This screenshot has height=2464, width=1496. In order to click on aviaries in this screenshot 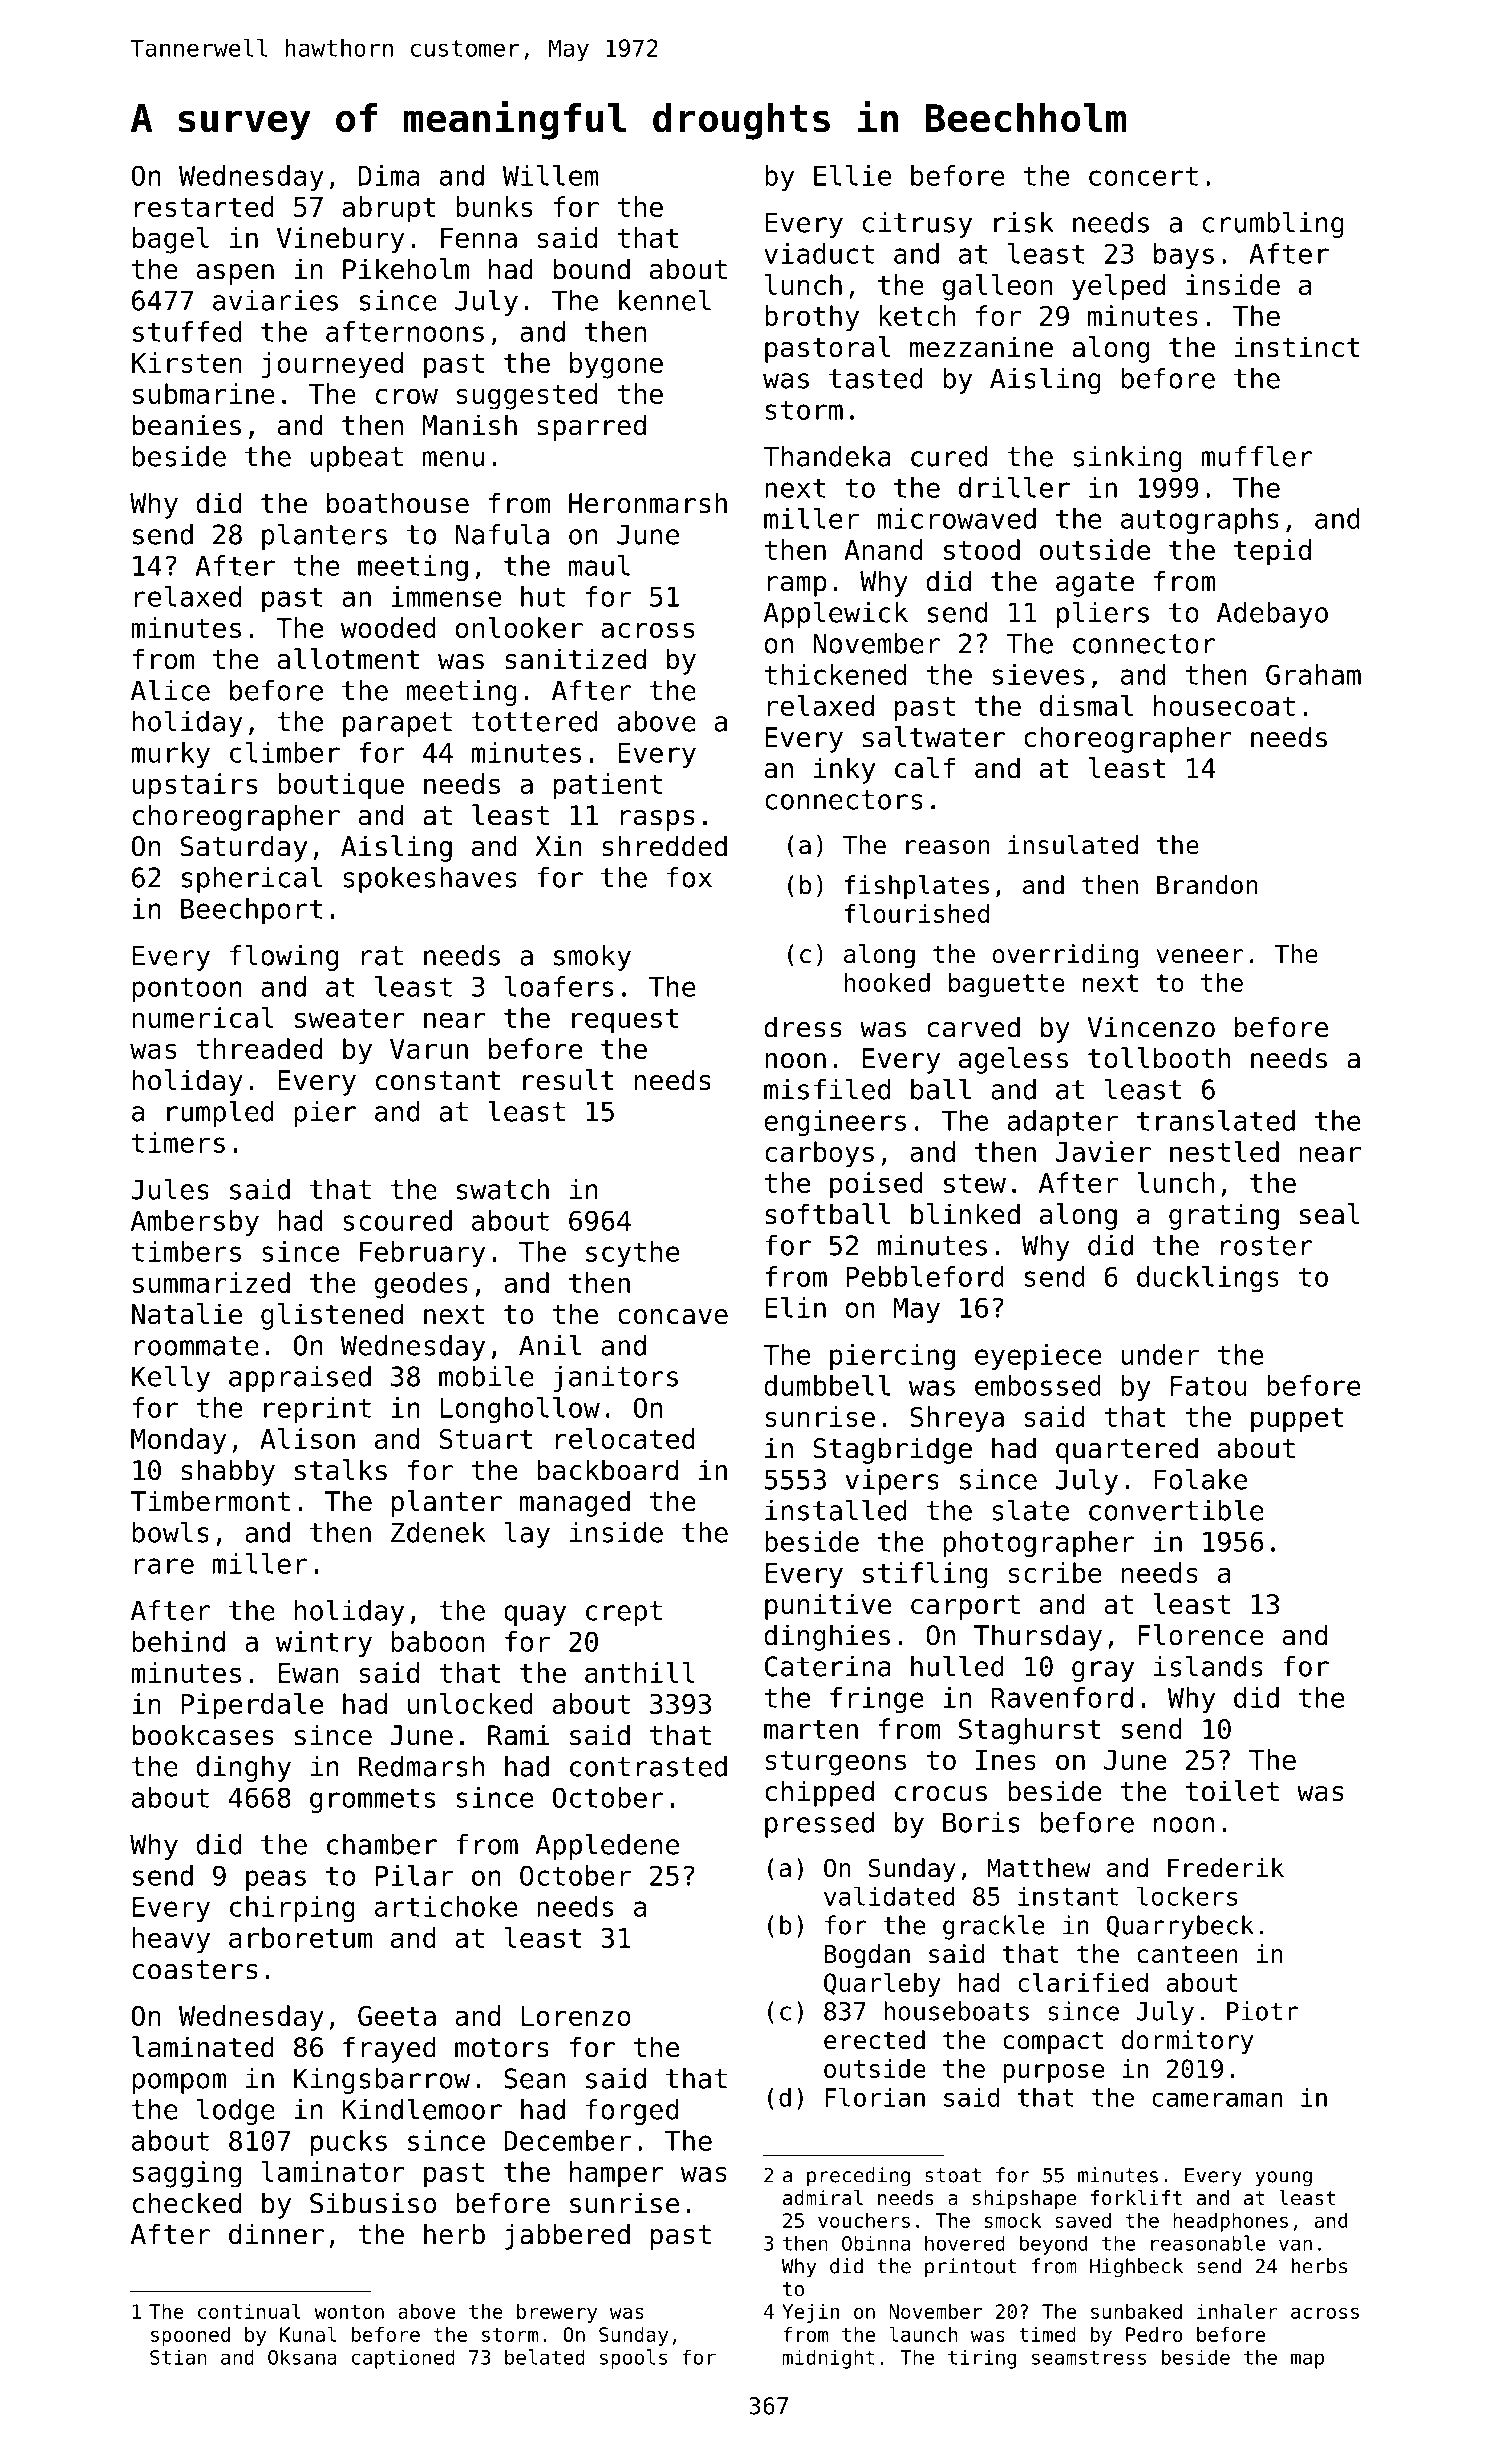, I will do `click(275, 300)`.
